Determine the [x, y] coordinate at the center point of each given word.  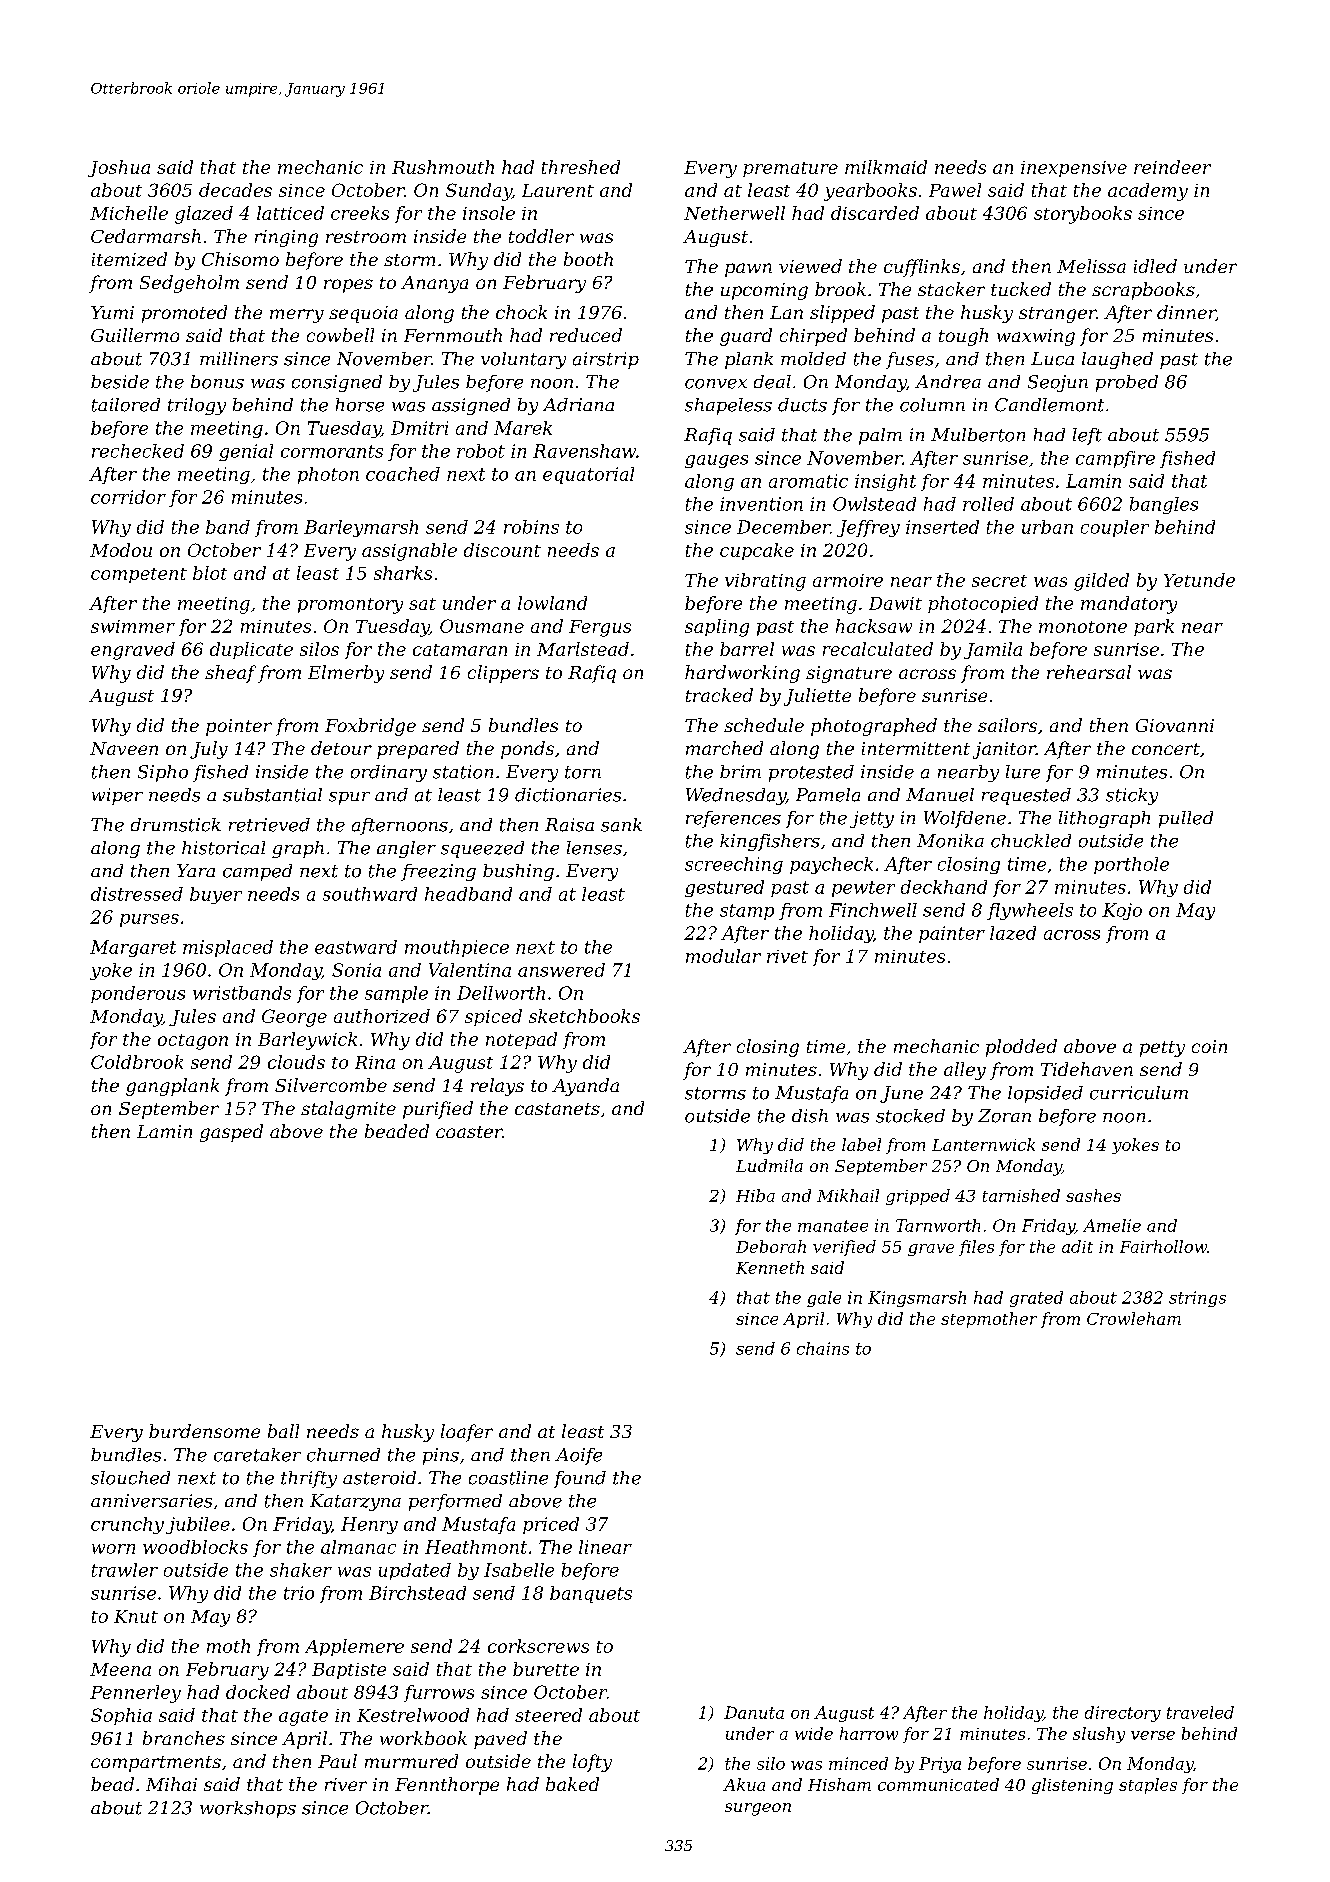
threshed [581, 167]
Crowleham [1134, 1318]
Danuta [754, 1712]
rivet [787, 956]
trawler [125, 1570]
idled [1155, 266]
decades [235, 190]
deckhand [944, 887]
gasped [231, 1133]
